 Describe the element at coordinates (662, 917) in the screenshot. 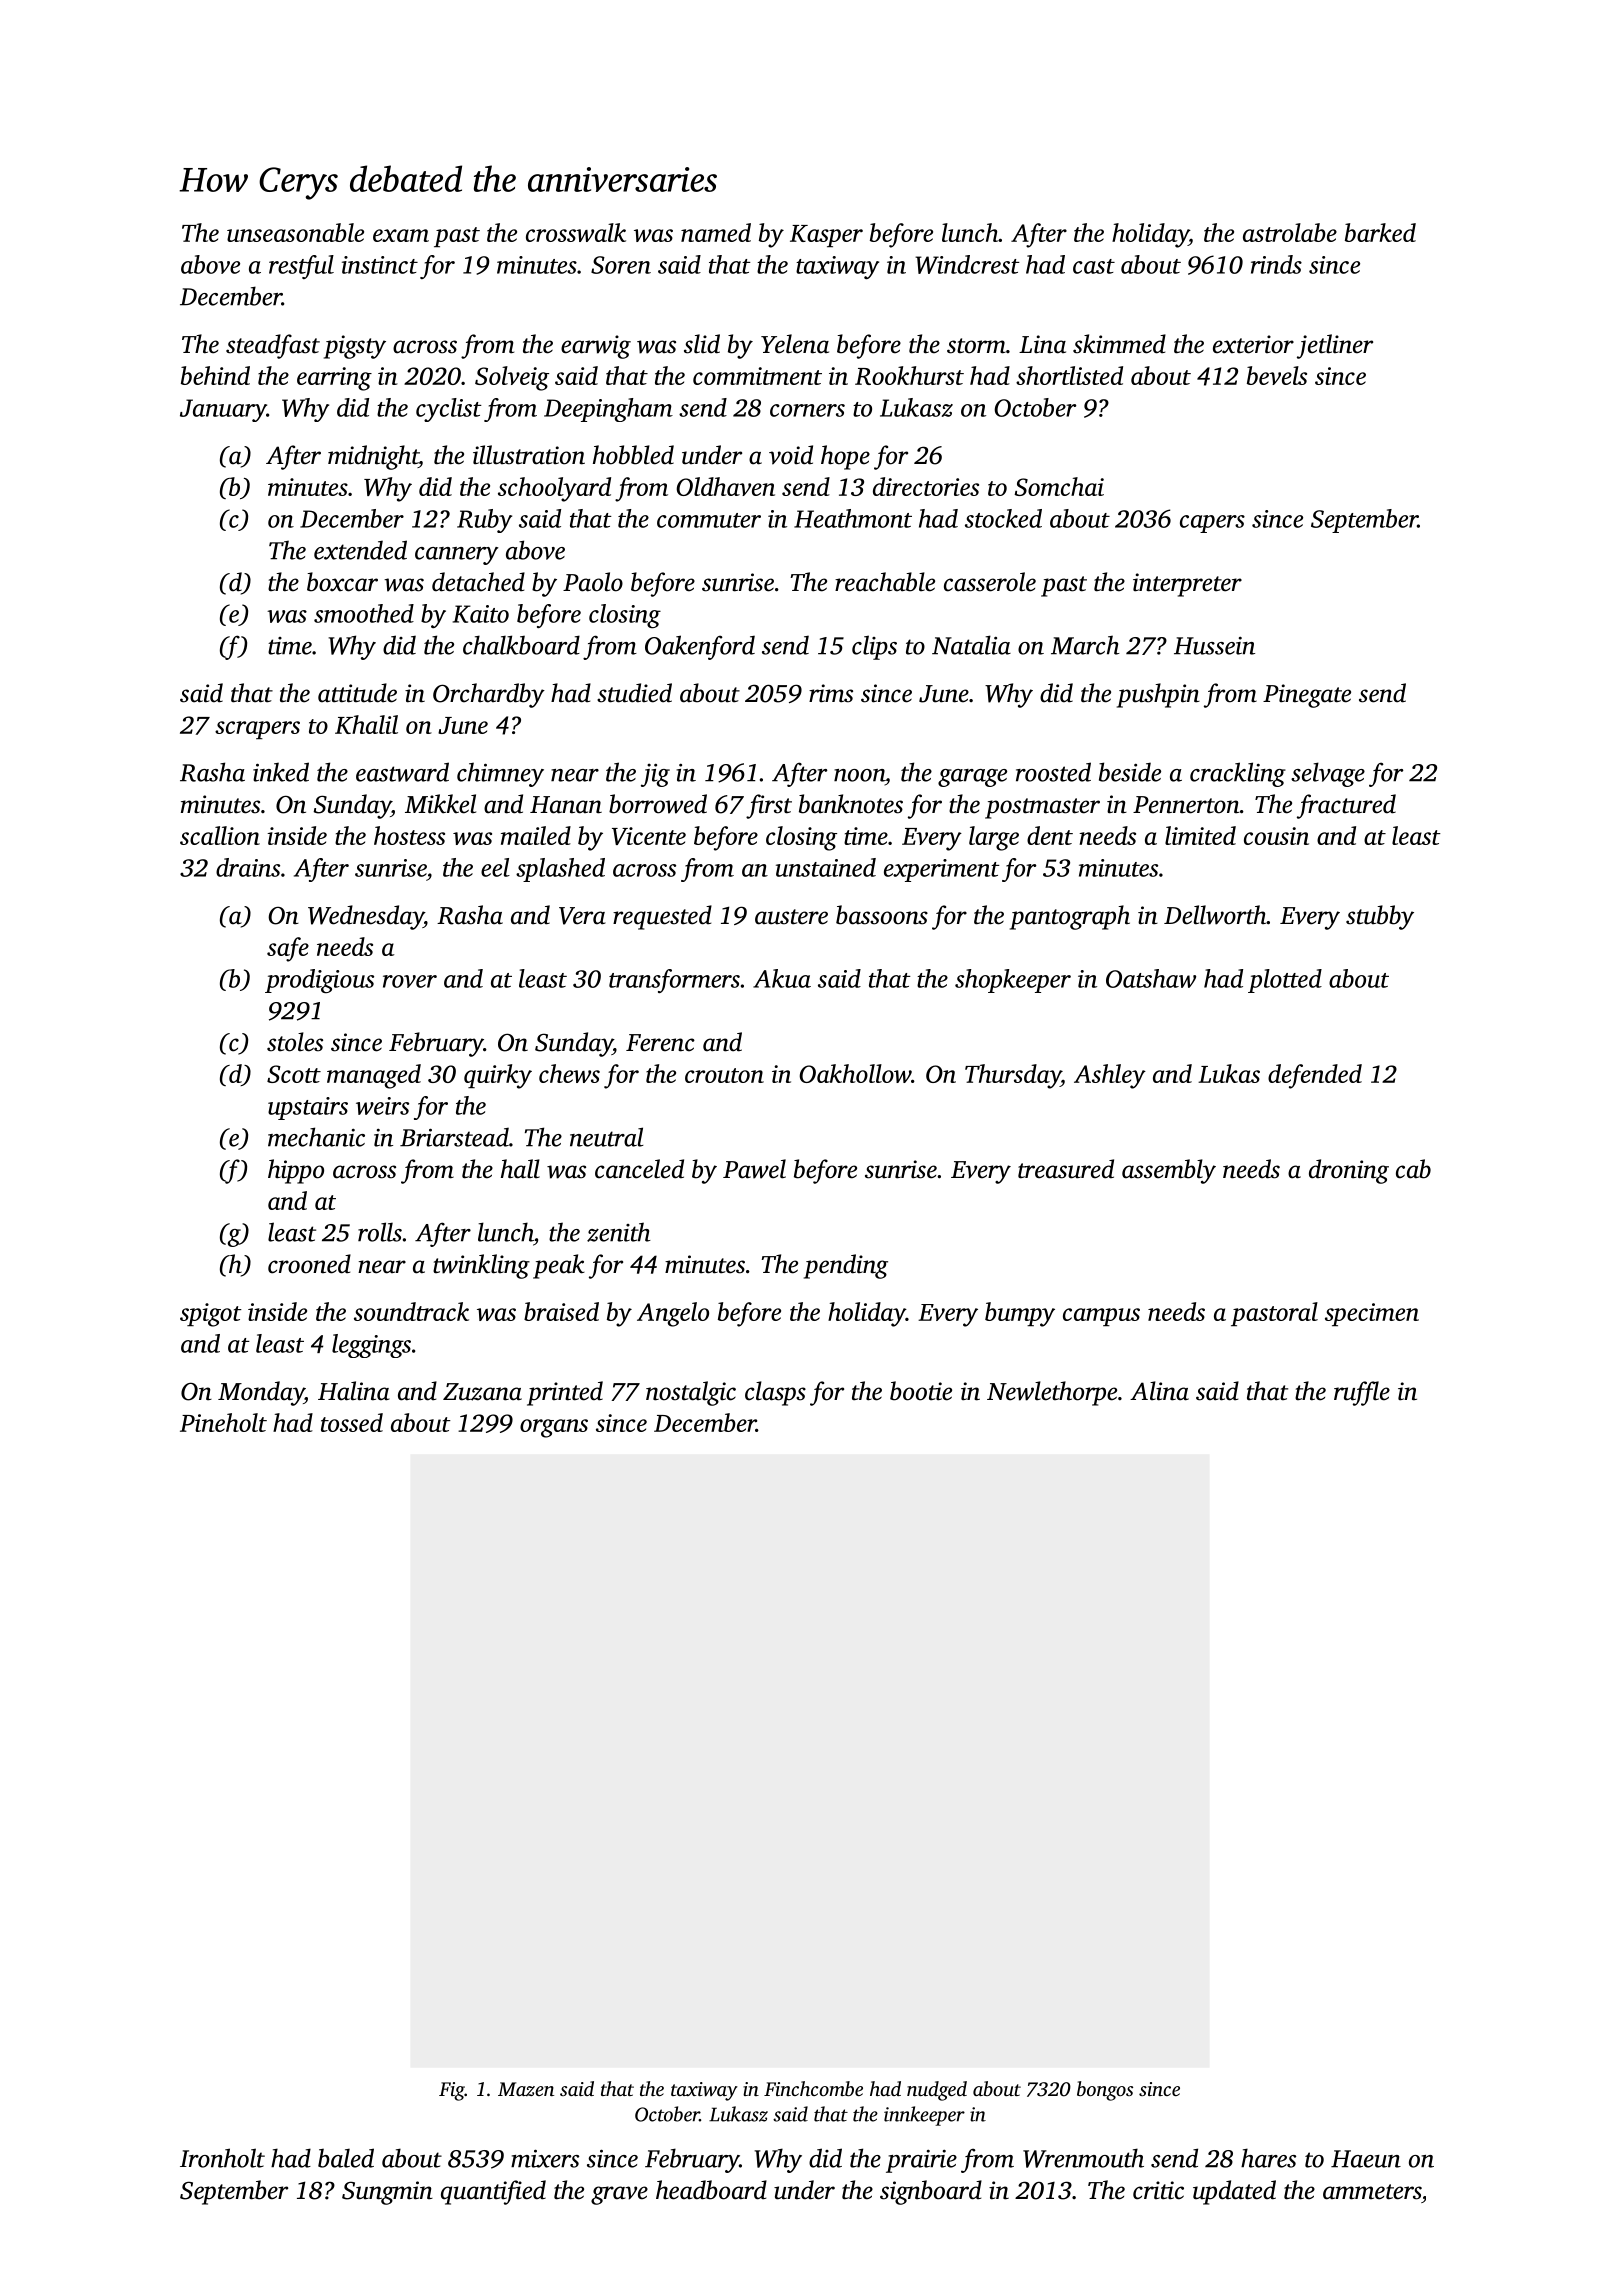

I see `requested` at that location.
